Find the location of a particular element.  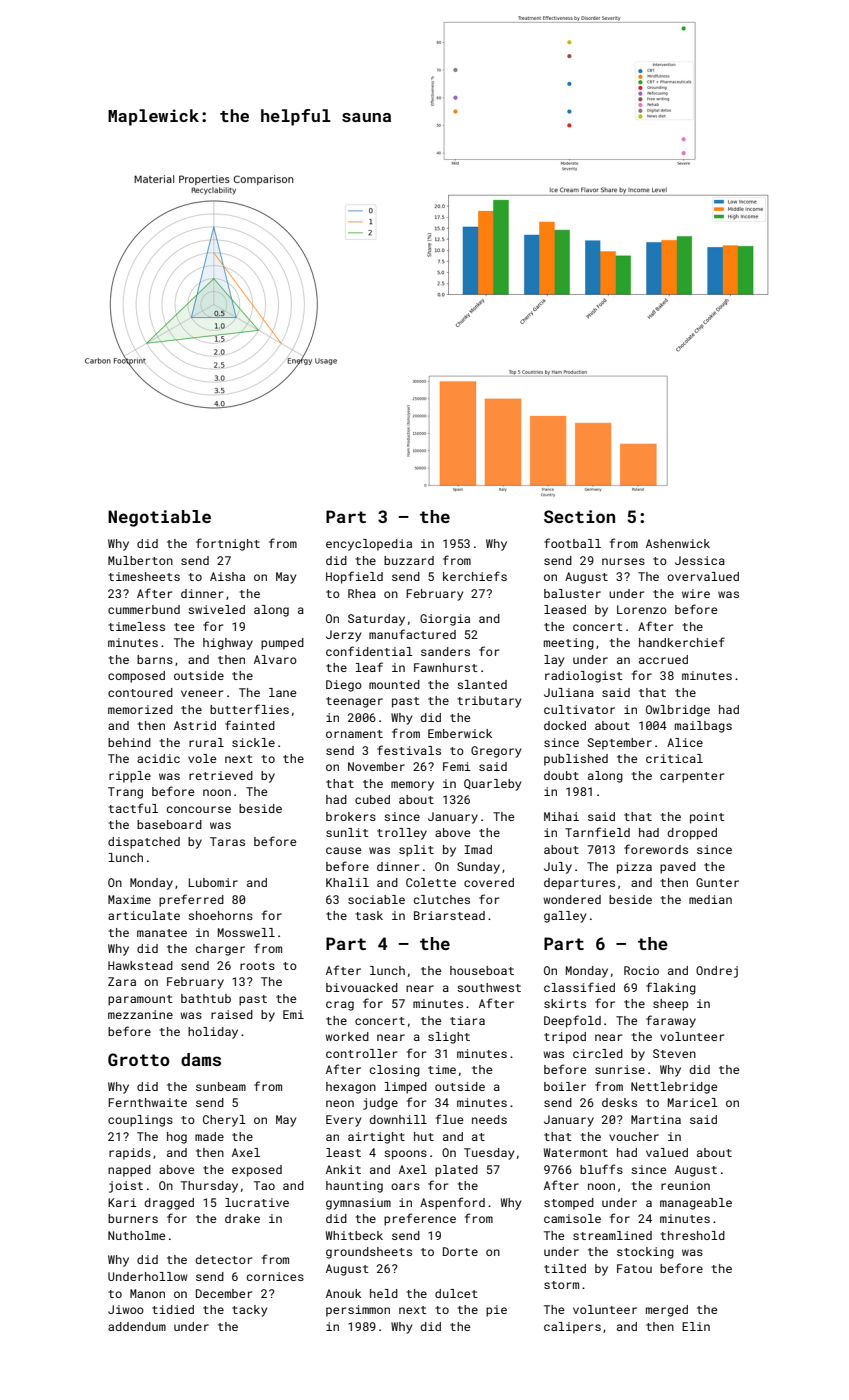

streamlined is located at coordinates (612, 1235).
